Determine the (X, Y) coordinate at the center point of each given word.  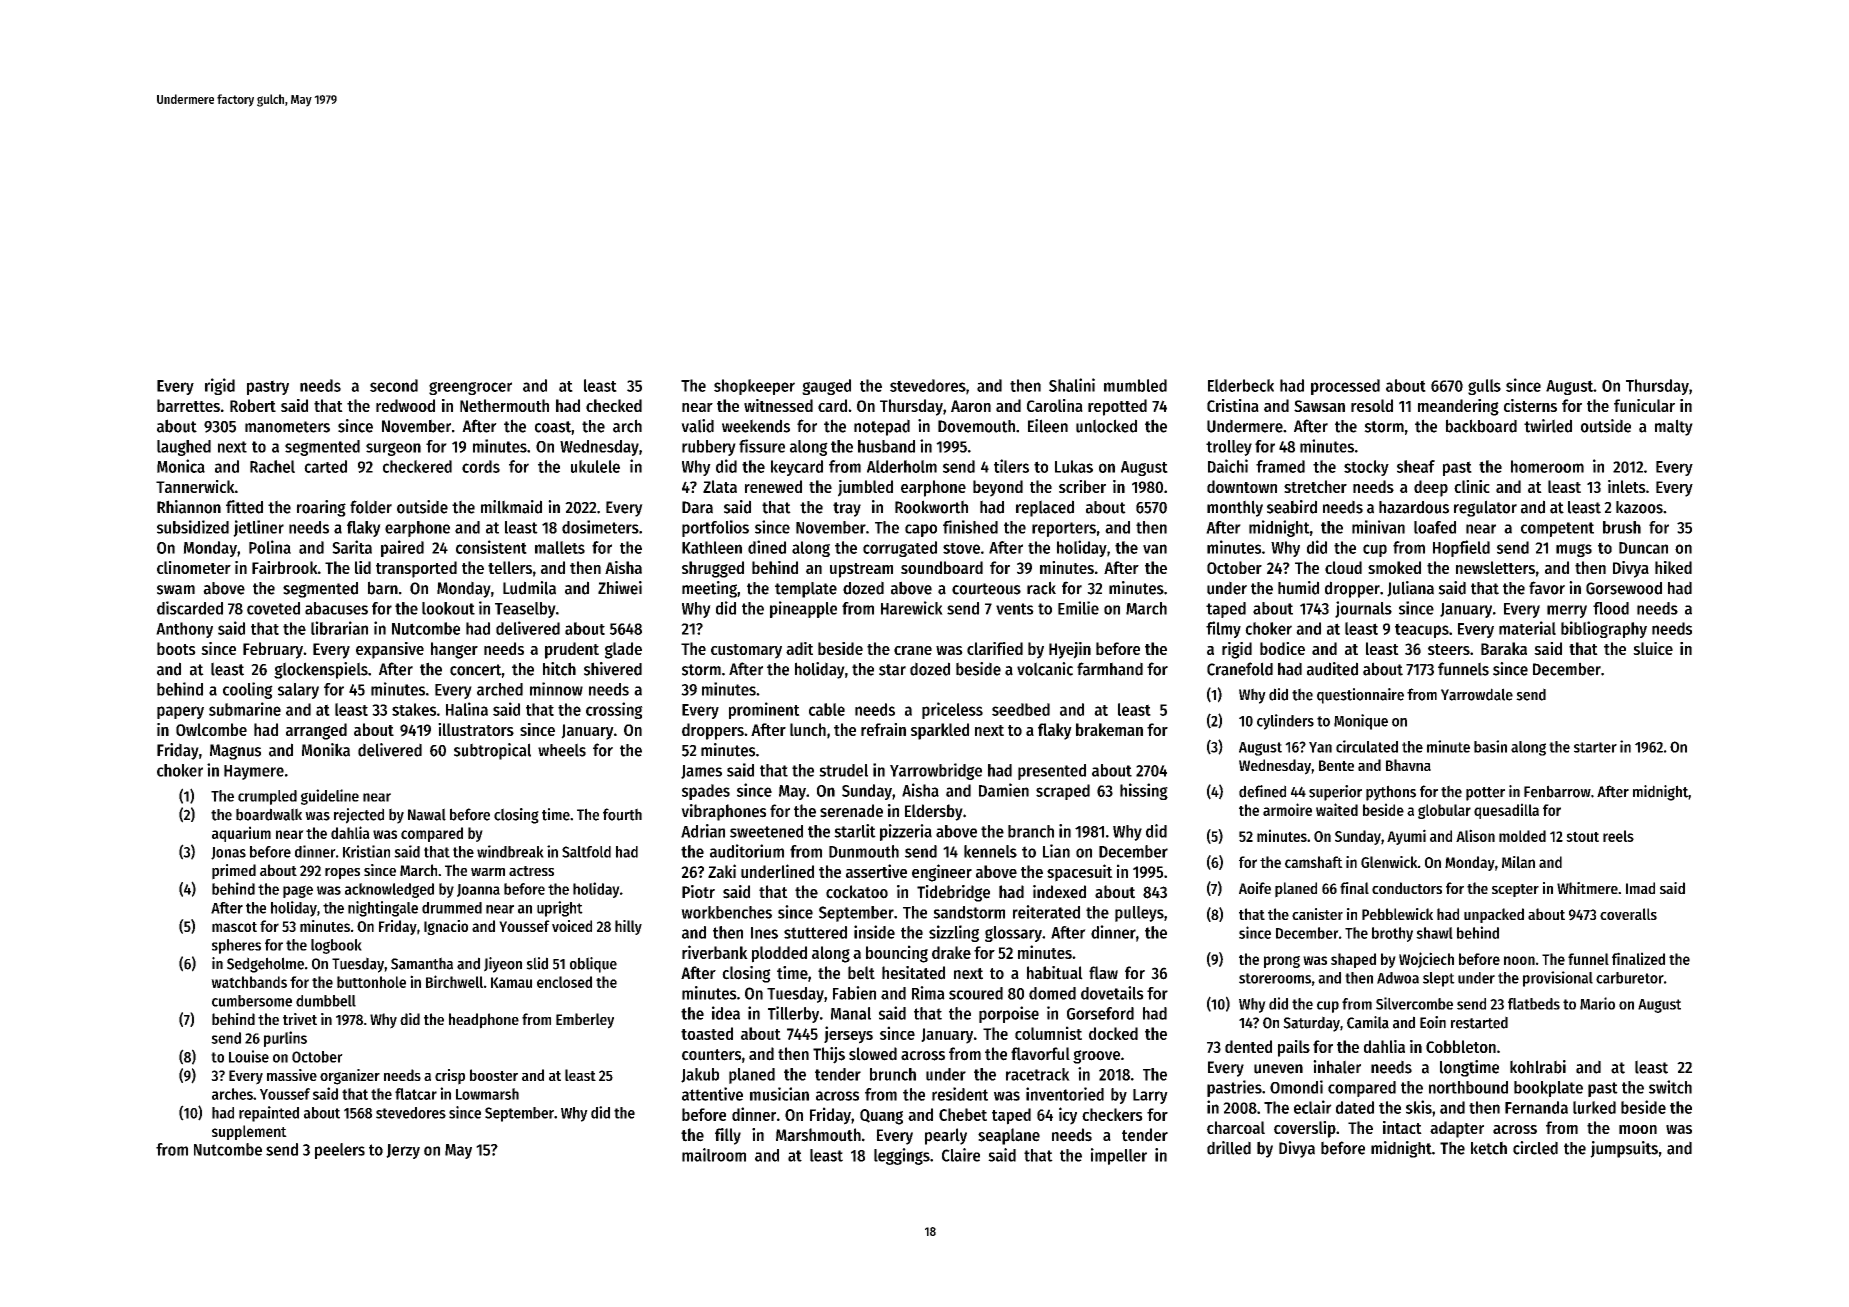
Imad (1640, 888)
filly (728, 1136)
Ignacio (446, 927)
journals (1363, 609)
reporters (1064, 529)
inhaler (1337, 1067)
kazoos (1639, 507)
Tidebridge (953, 893)
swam (176, 590)
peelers (340, 1151)
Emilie (1078, 608)
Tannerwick (195, 486)
